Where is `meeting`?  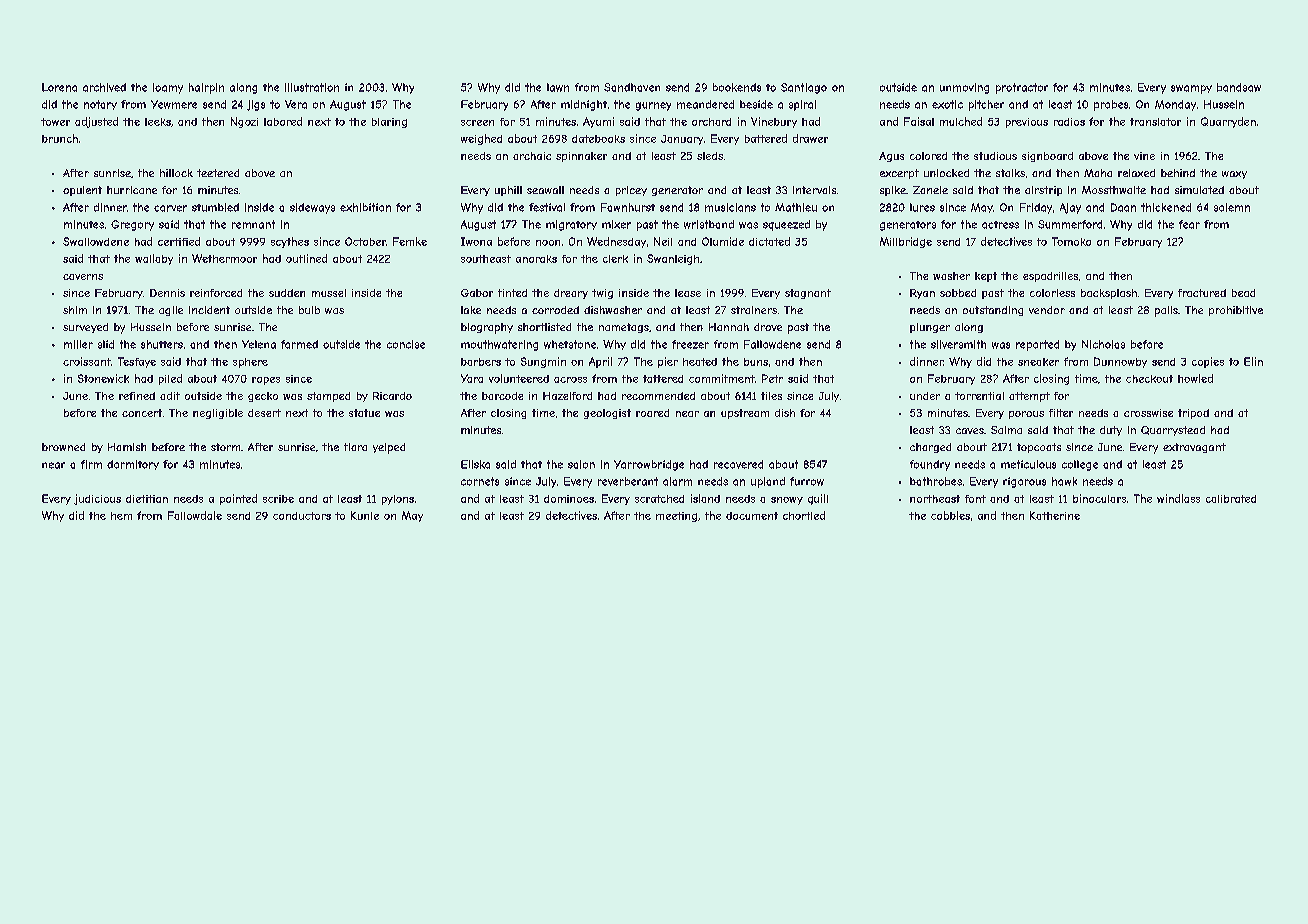 meeting is located at coordinates (676, 517).
